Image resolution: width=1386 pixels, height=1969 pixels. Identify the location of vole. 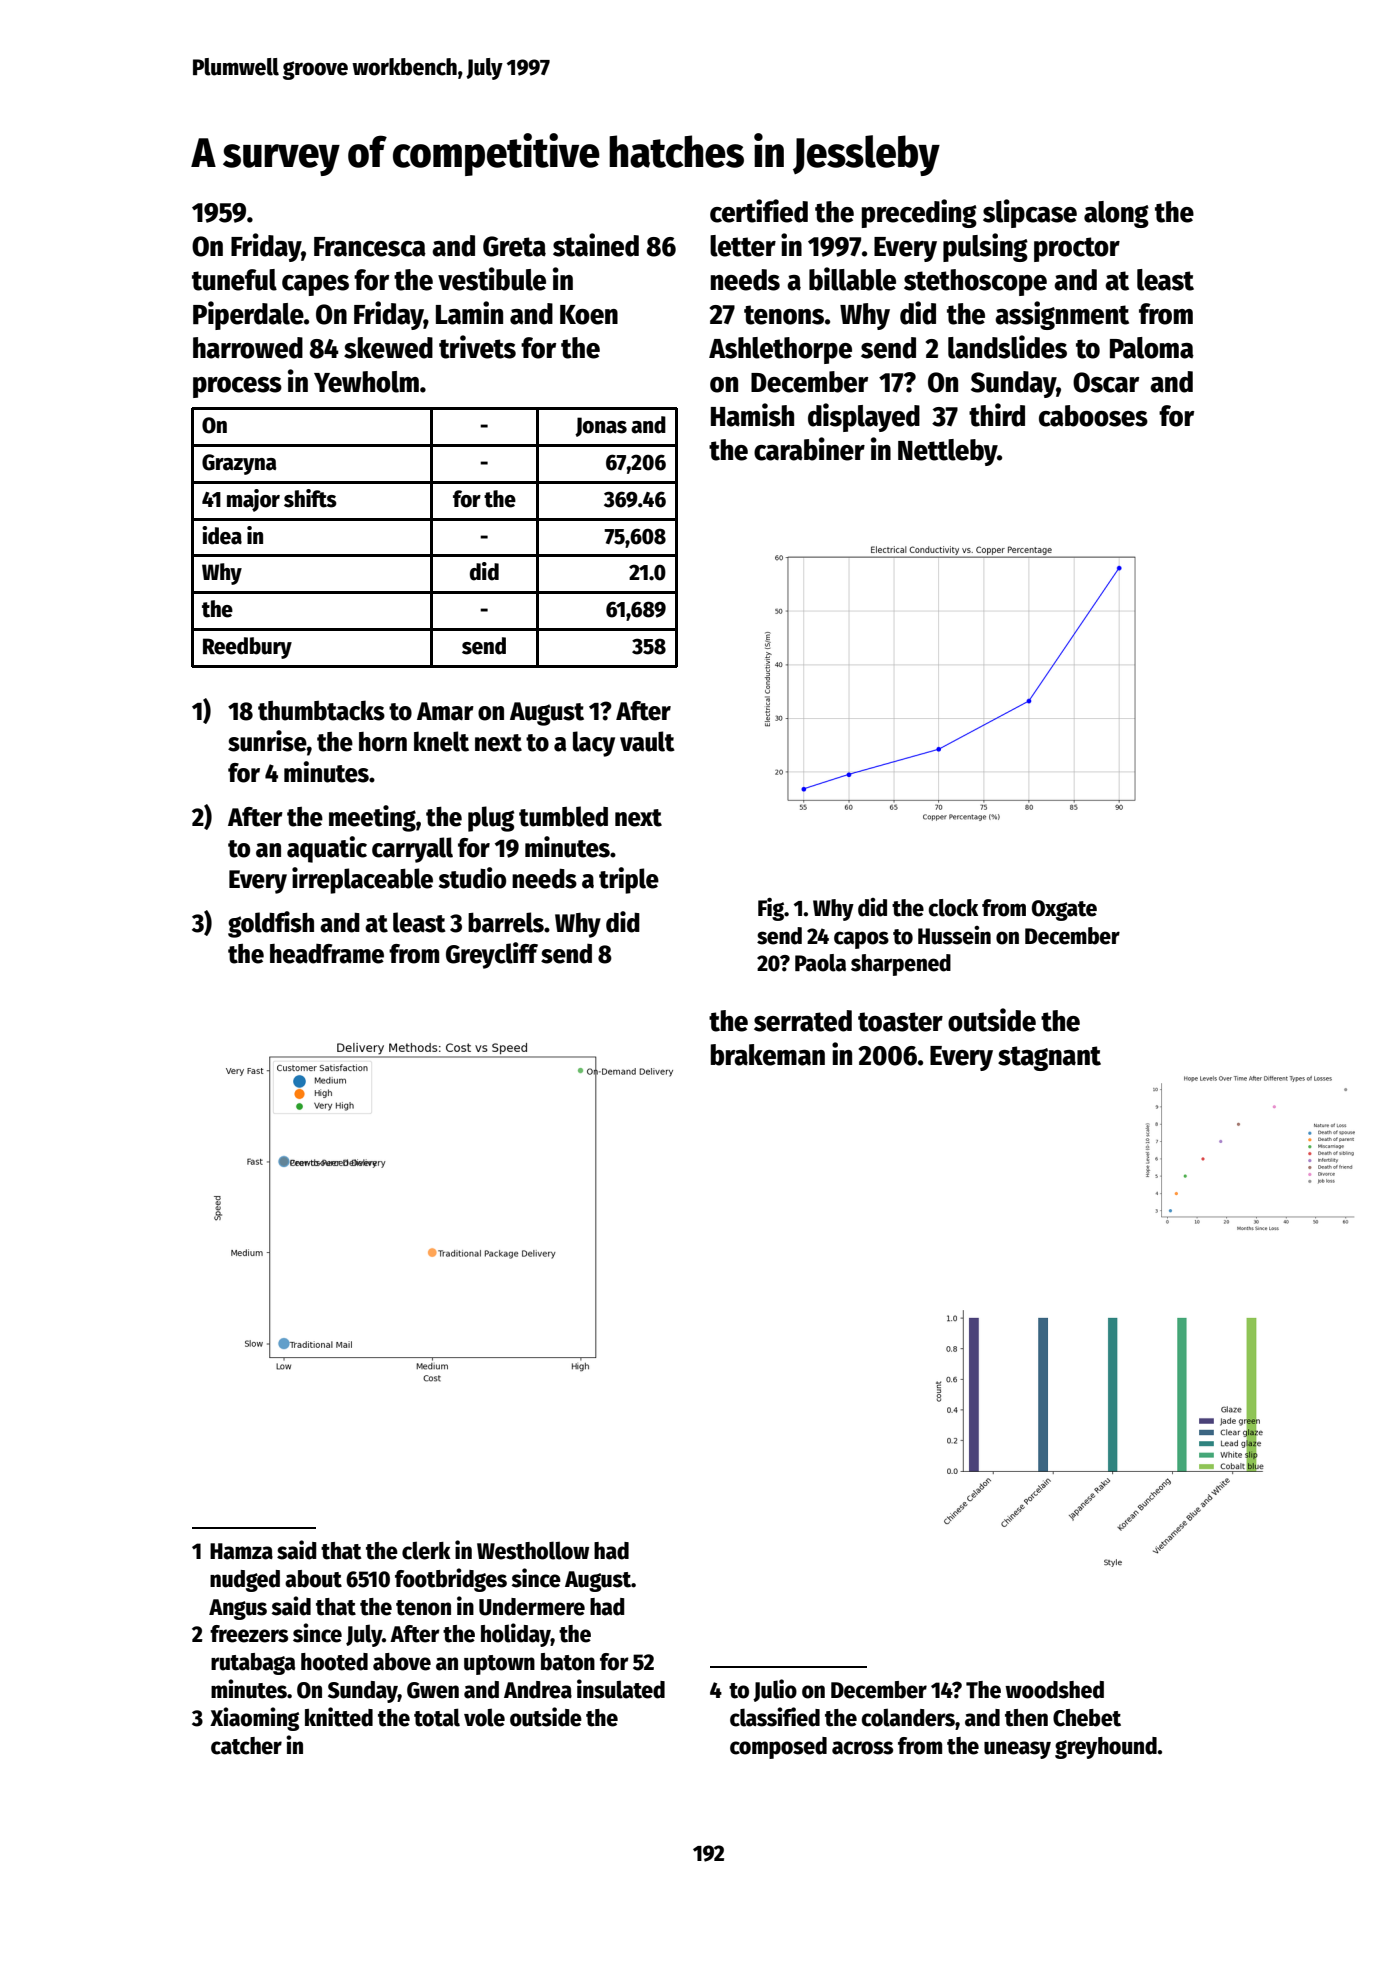
(484, 1717).
